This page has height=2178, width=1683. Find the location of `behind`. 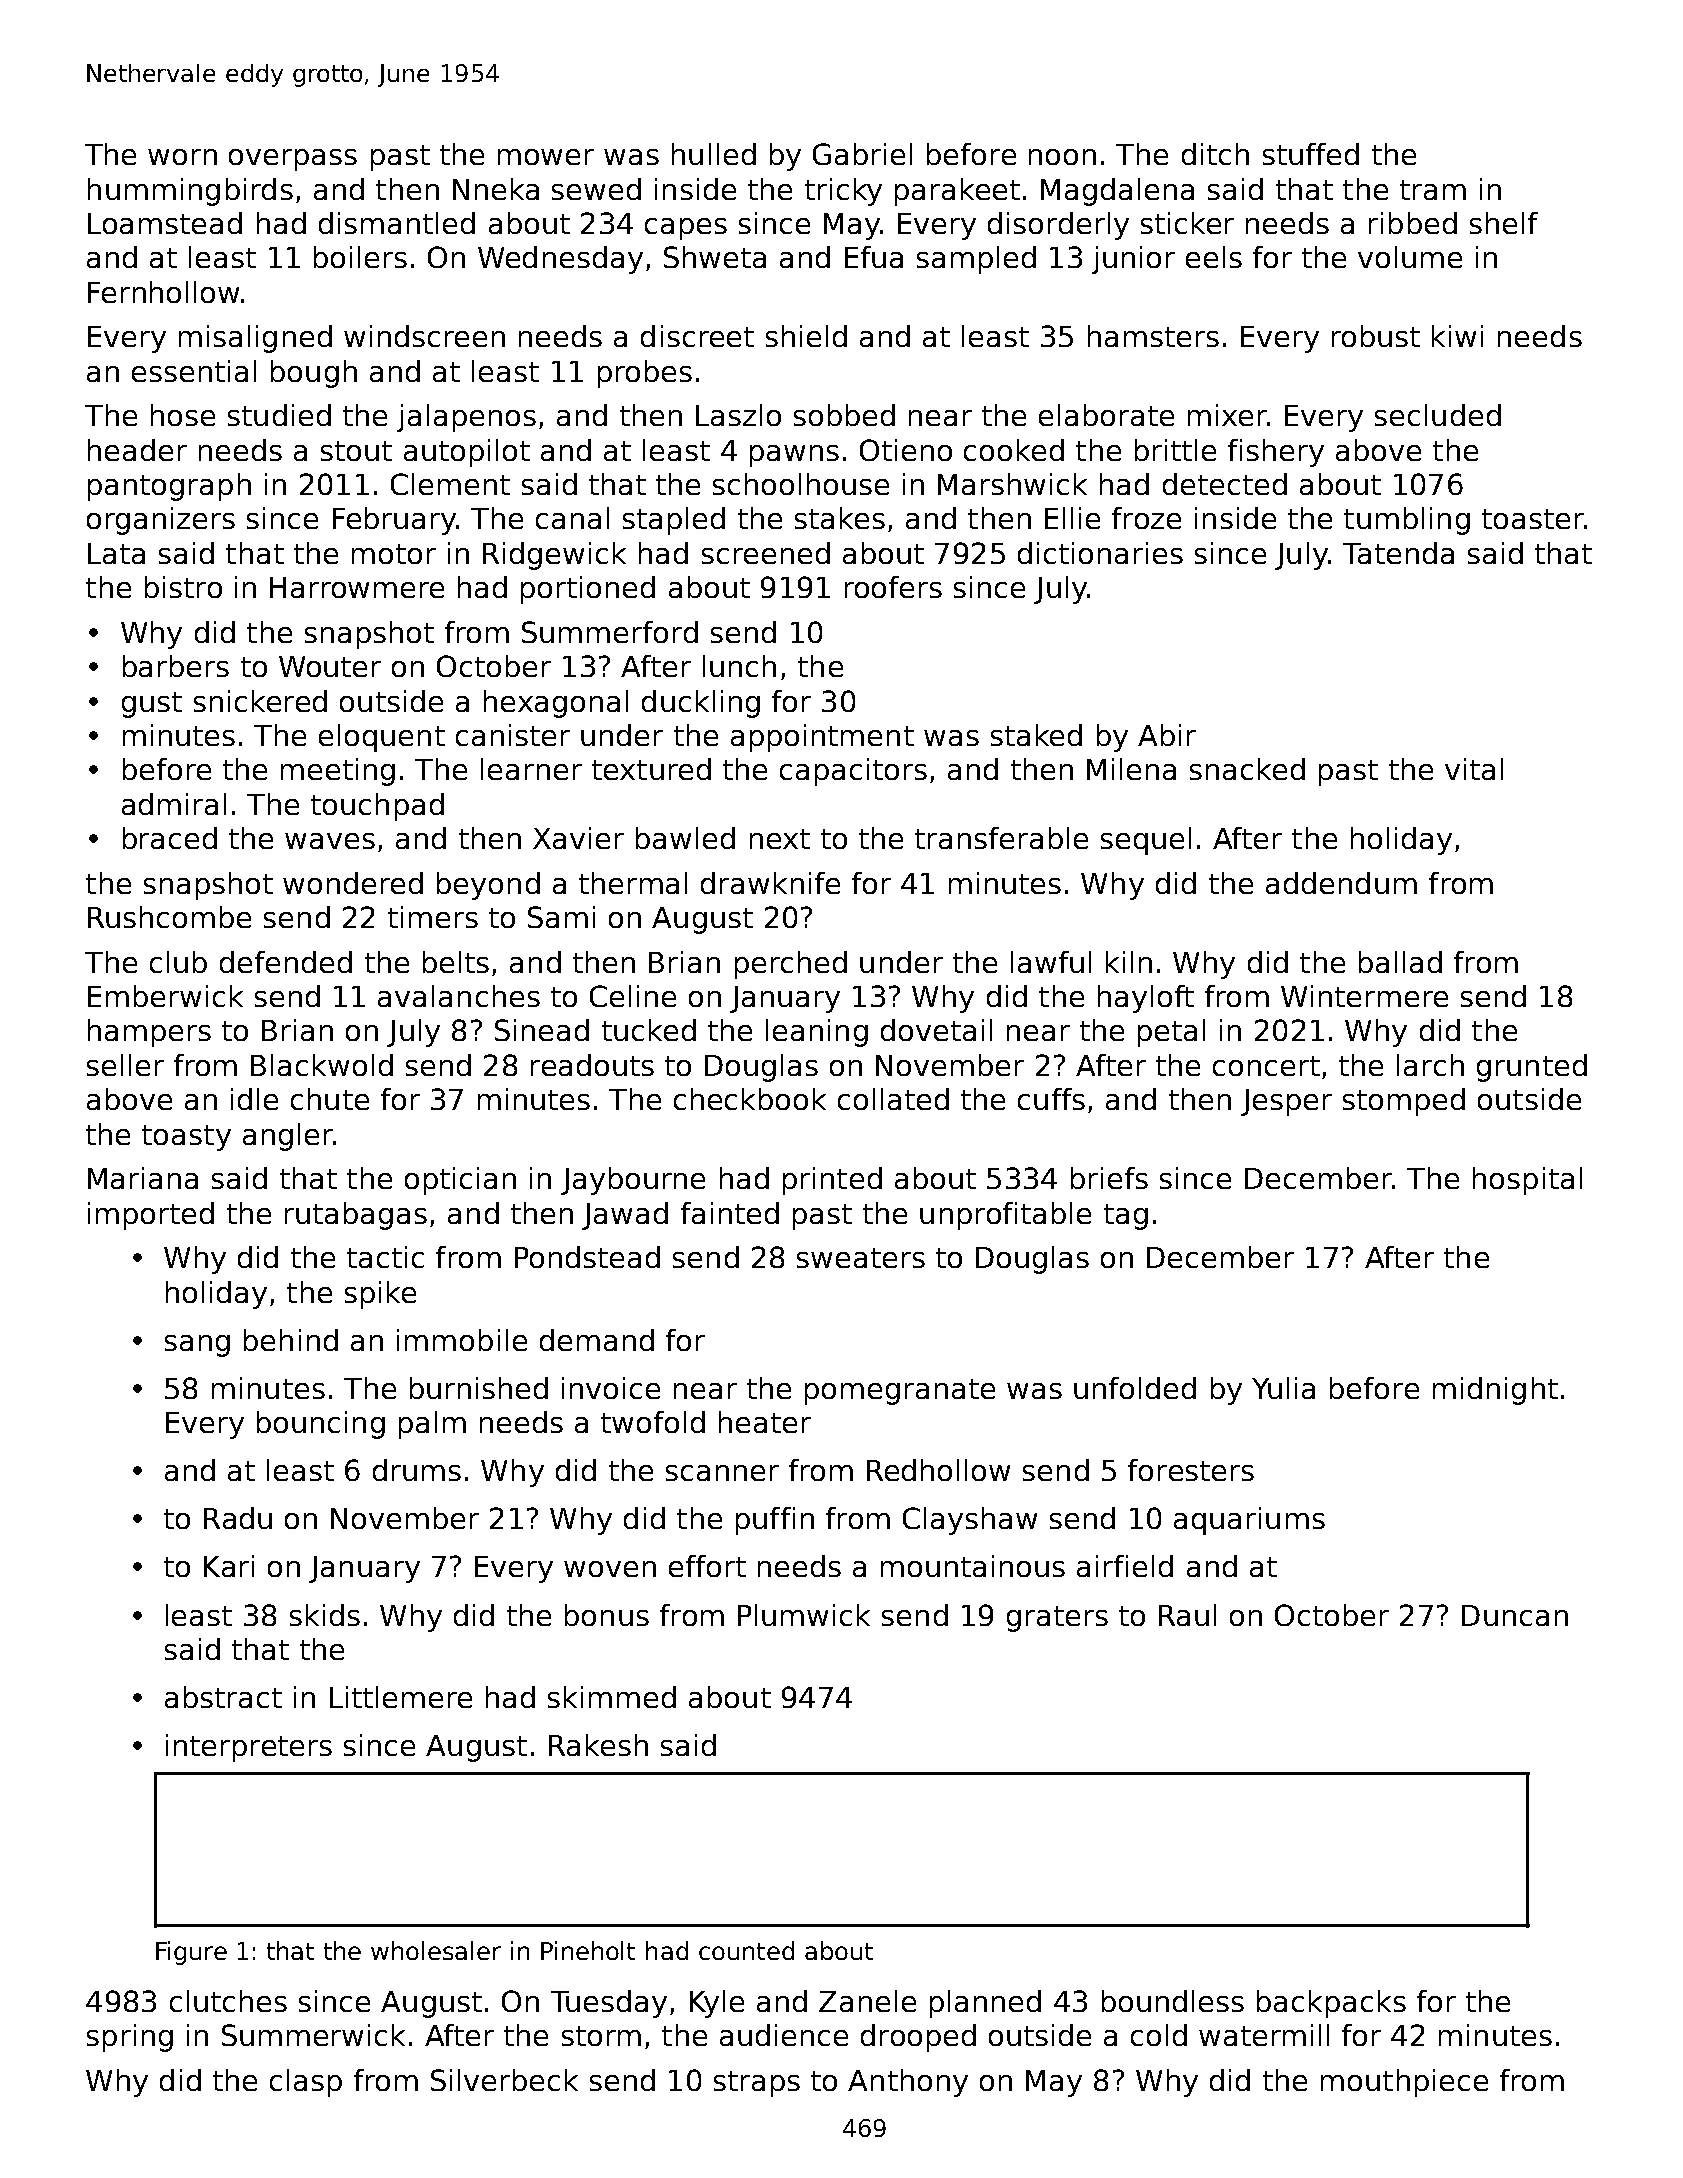

behind is located at coordinates (291, 1340).
